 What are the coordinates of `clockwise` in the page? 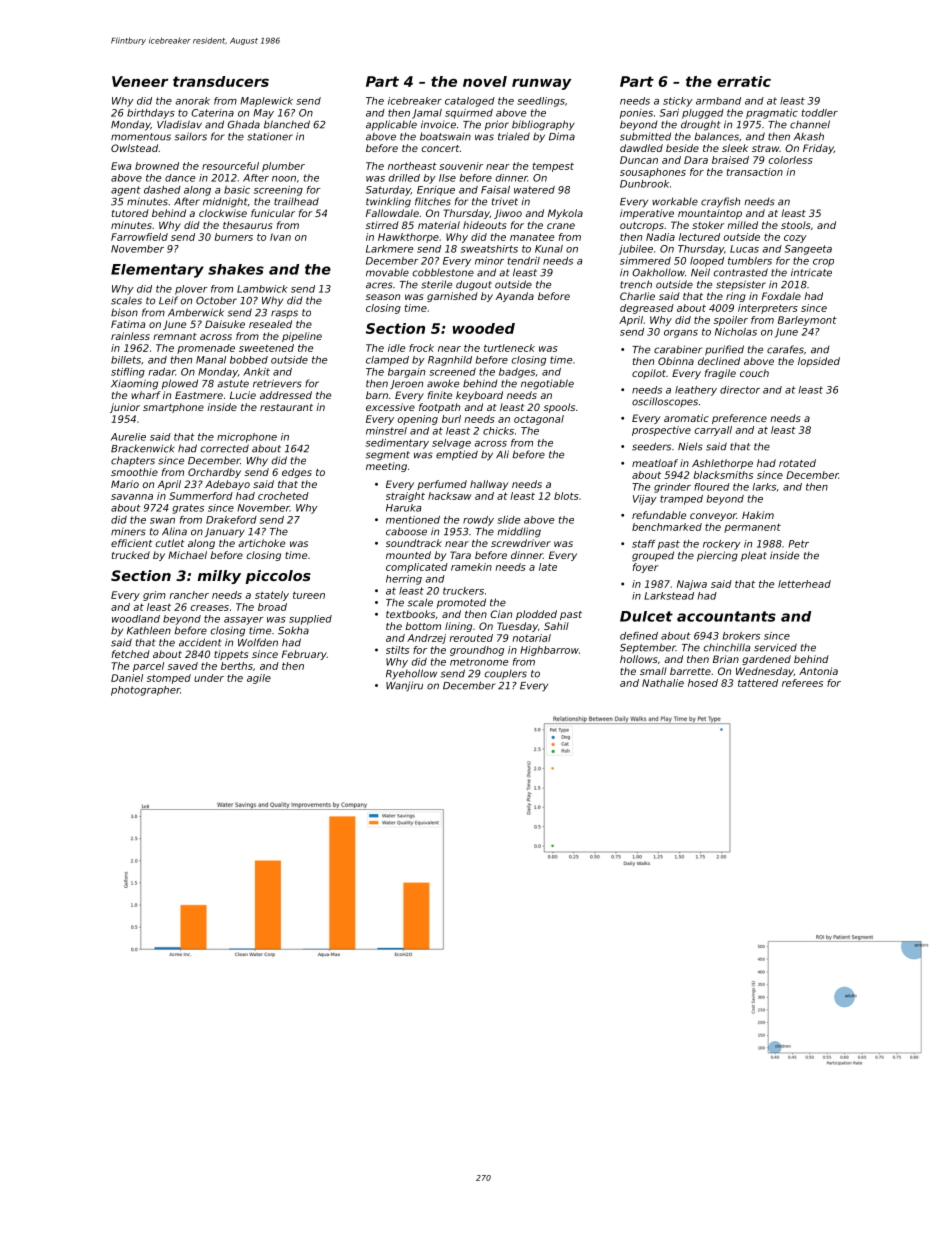 It's located at (223, 213).
